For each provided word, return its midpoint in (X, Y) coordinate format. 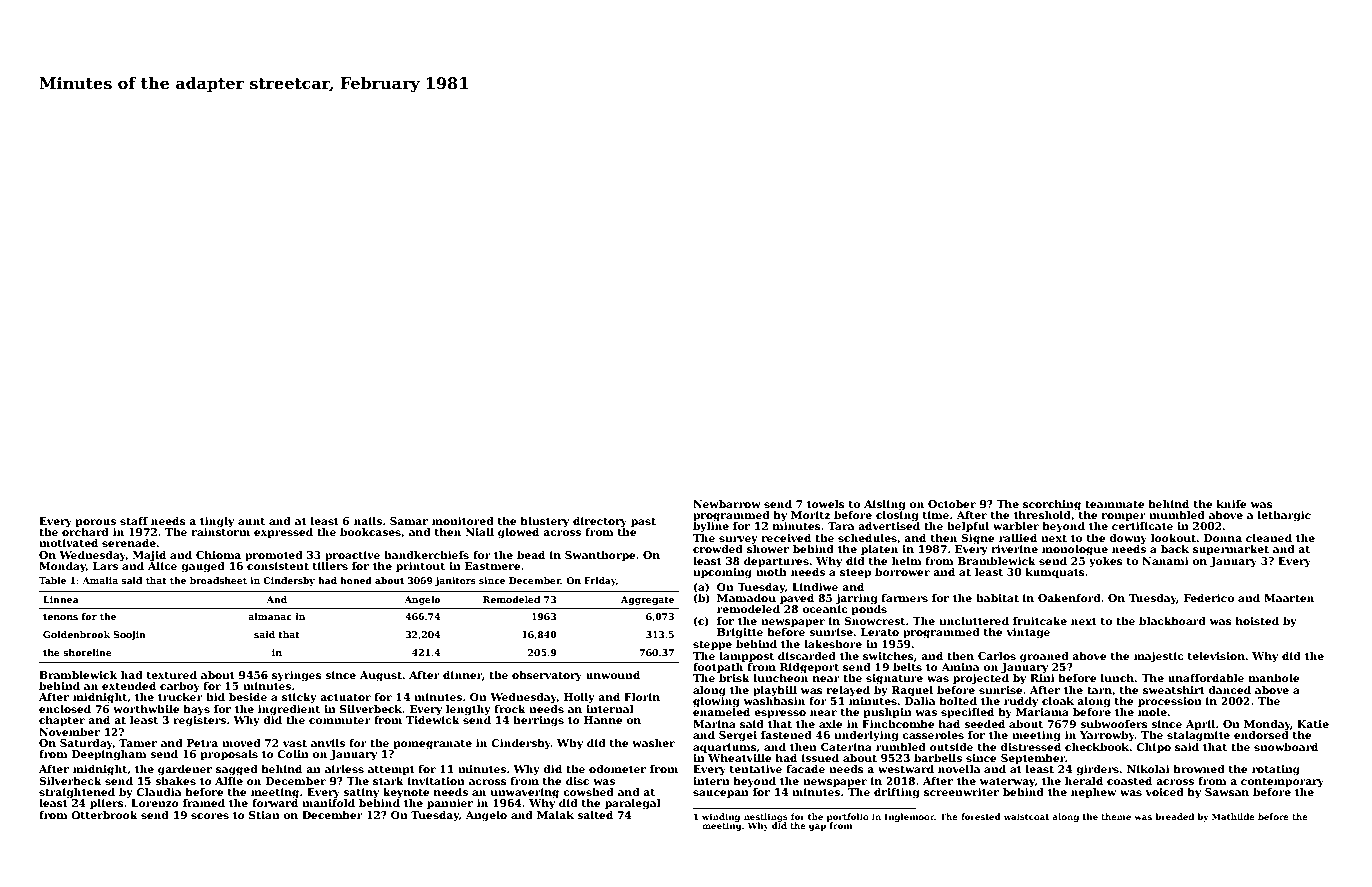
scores (210, 816)
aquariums (725, 748)
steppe (712, 645)
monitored (463, 521)
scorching (1052, 505)
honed (356, 580)
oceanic (825, 609)
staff (134, 521)
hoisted (1257, 621)
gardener (185, 770)
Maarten (1289, 598)
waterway (1007, 783)
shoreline (87, 652)
